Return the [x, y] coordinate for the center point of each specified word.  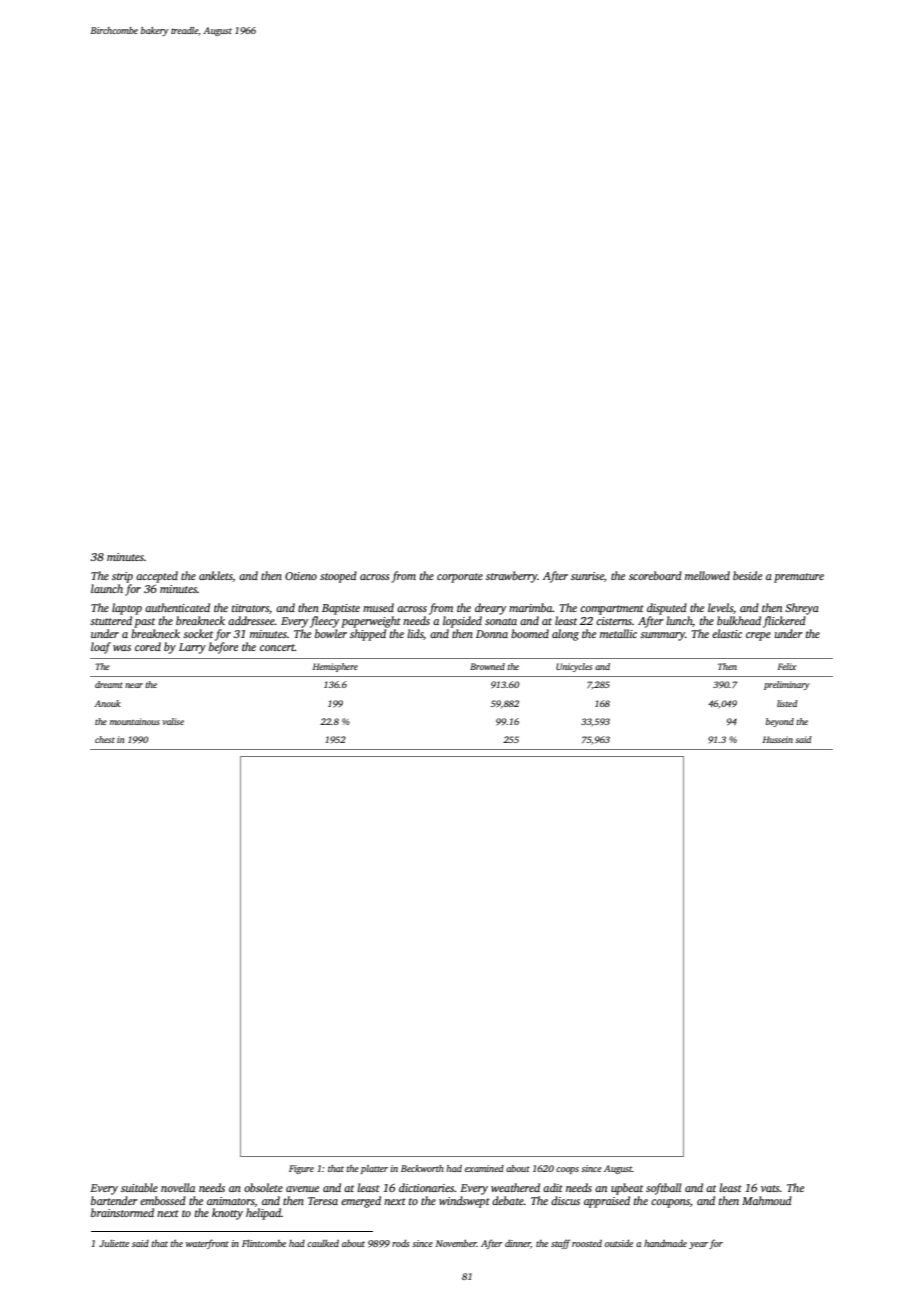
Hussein [778, 739]
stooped [338, 577]
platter [374, 1169]
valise [173, 721]
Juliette [114, 1243]
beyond [780, 722]
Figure [301, 1169]
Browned [487, 666]
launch [107, 588]
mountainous [135, 721]
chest [105, 739]
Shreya [802, 609]
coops [567, 1170]
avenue [302, 1189]
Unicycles [574, 667]
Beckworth [422, 1168]
